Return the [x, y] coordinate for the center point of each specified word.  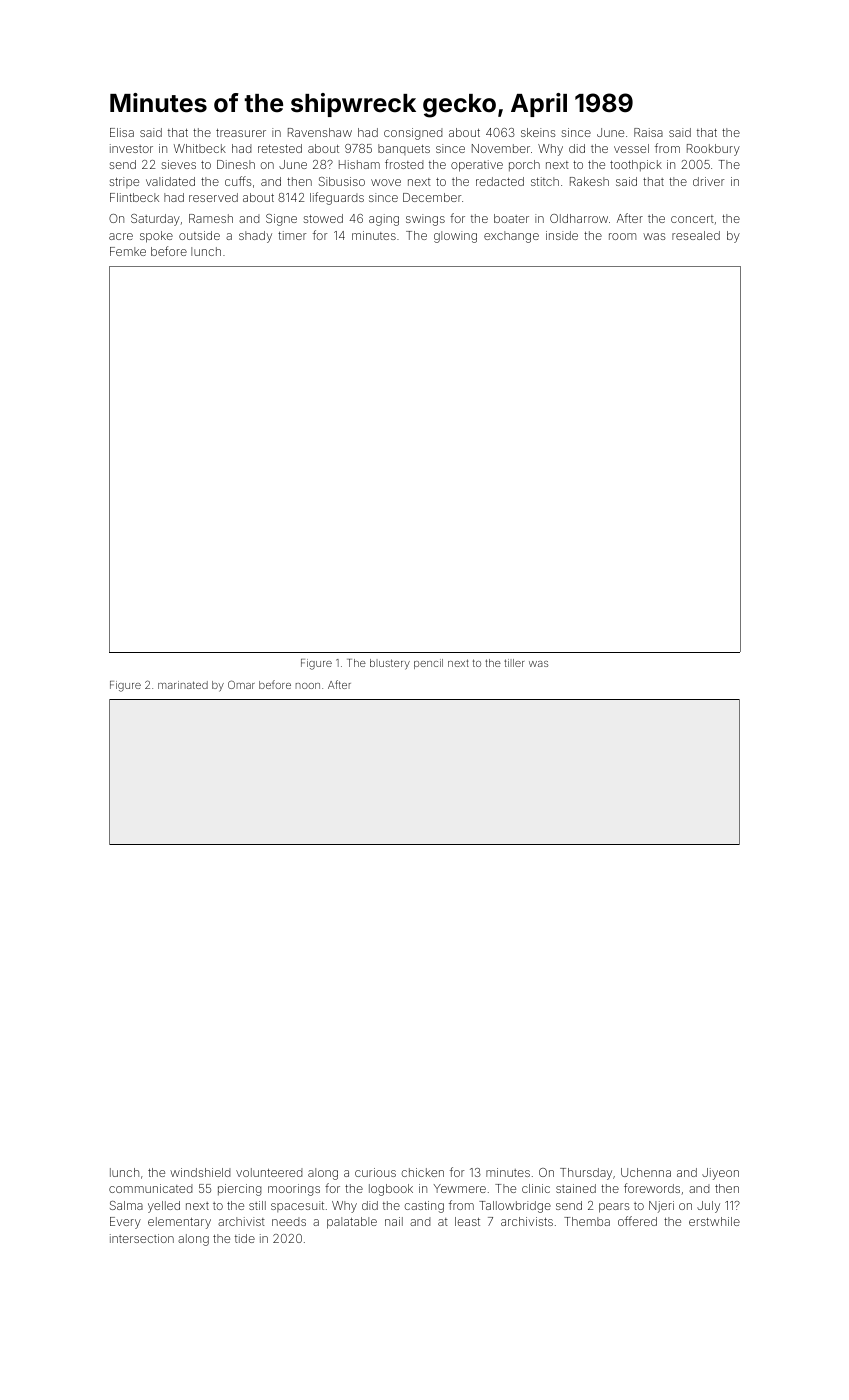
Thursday [586, 1174]
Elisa [122, 132]
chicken [422, 1172]
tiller [514, 663]
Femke [128, 251]
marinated [183, 685]
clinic [536, 1188]
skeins [538, 132]
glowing [455, 237]
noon [308, 686]
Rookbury [713, 150]
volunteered [269, 1172]
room [622, 236]
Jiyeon [720, 1174]
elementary [179, 1223]
